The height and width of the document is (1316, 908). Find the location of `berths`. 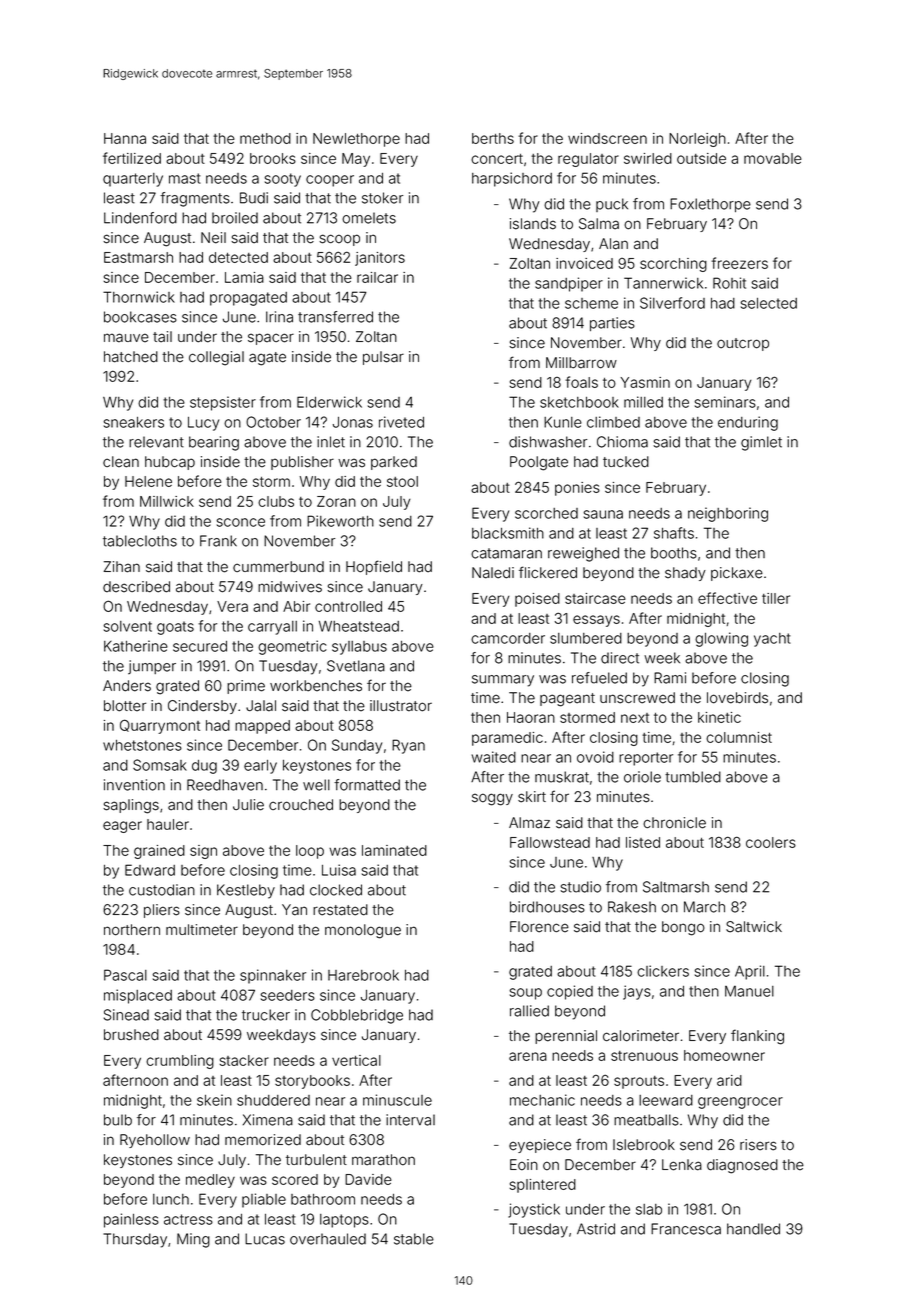

berths is located at coordinates (493, 138).
